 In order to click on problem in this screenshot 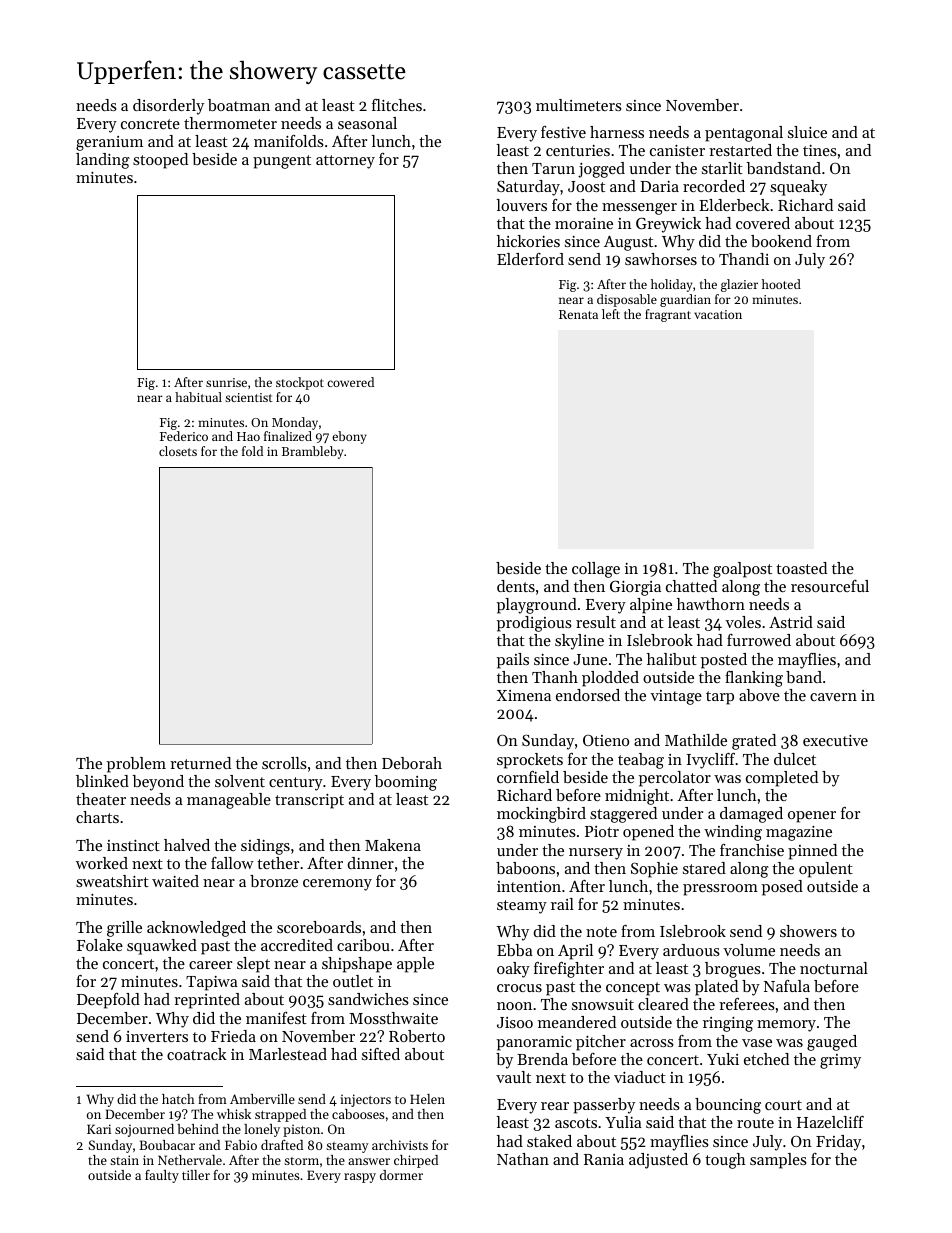, I will do `click(136, 765)`.
